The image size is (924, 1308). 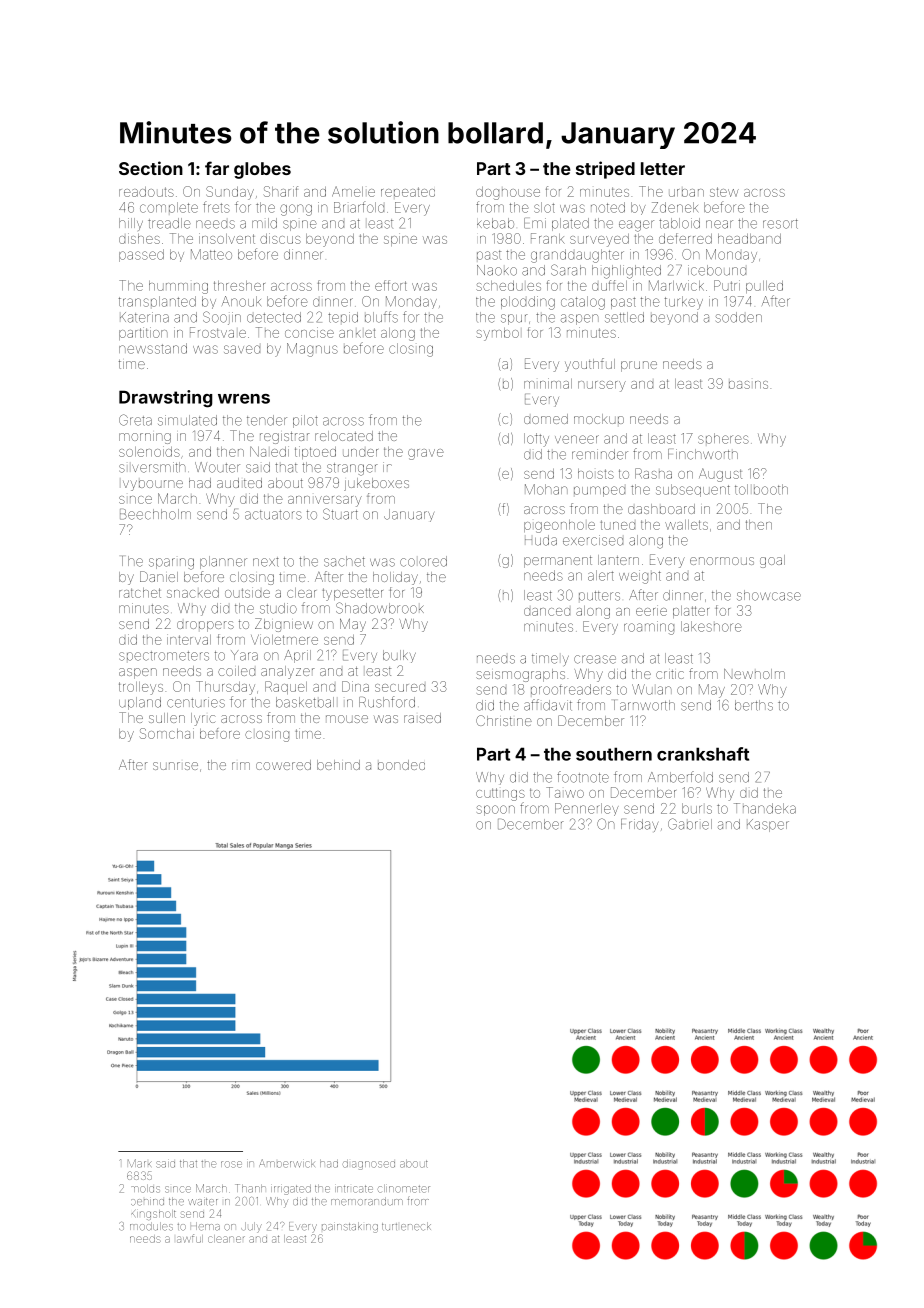 What do you see at coordinates (764, 287) in the document?
I see `pulled` at bounding box center [764, 287].
